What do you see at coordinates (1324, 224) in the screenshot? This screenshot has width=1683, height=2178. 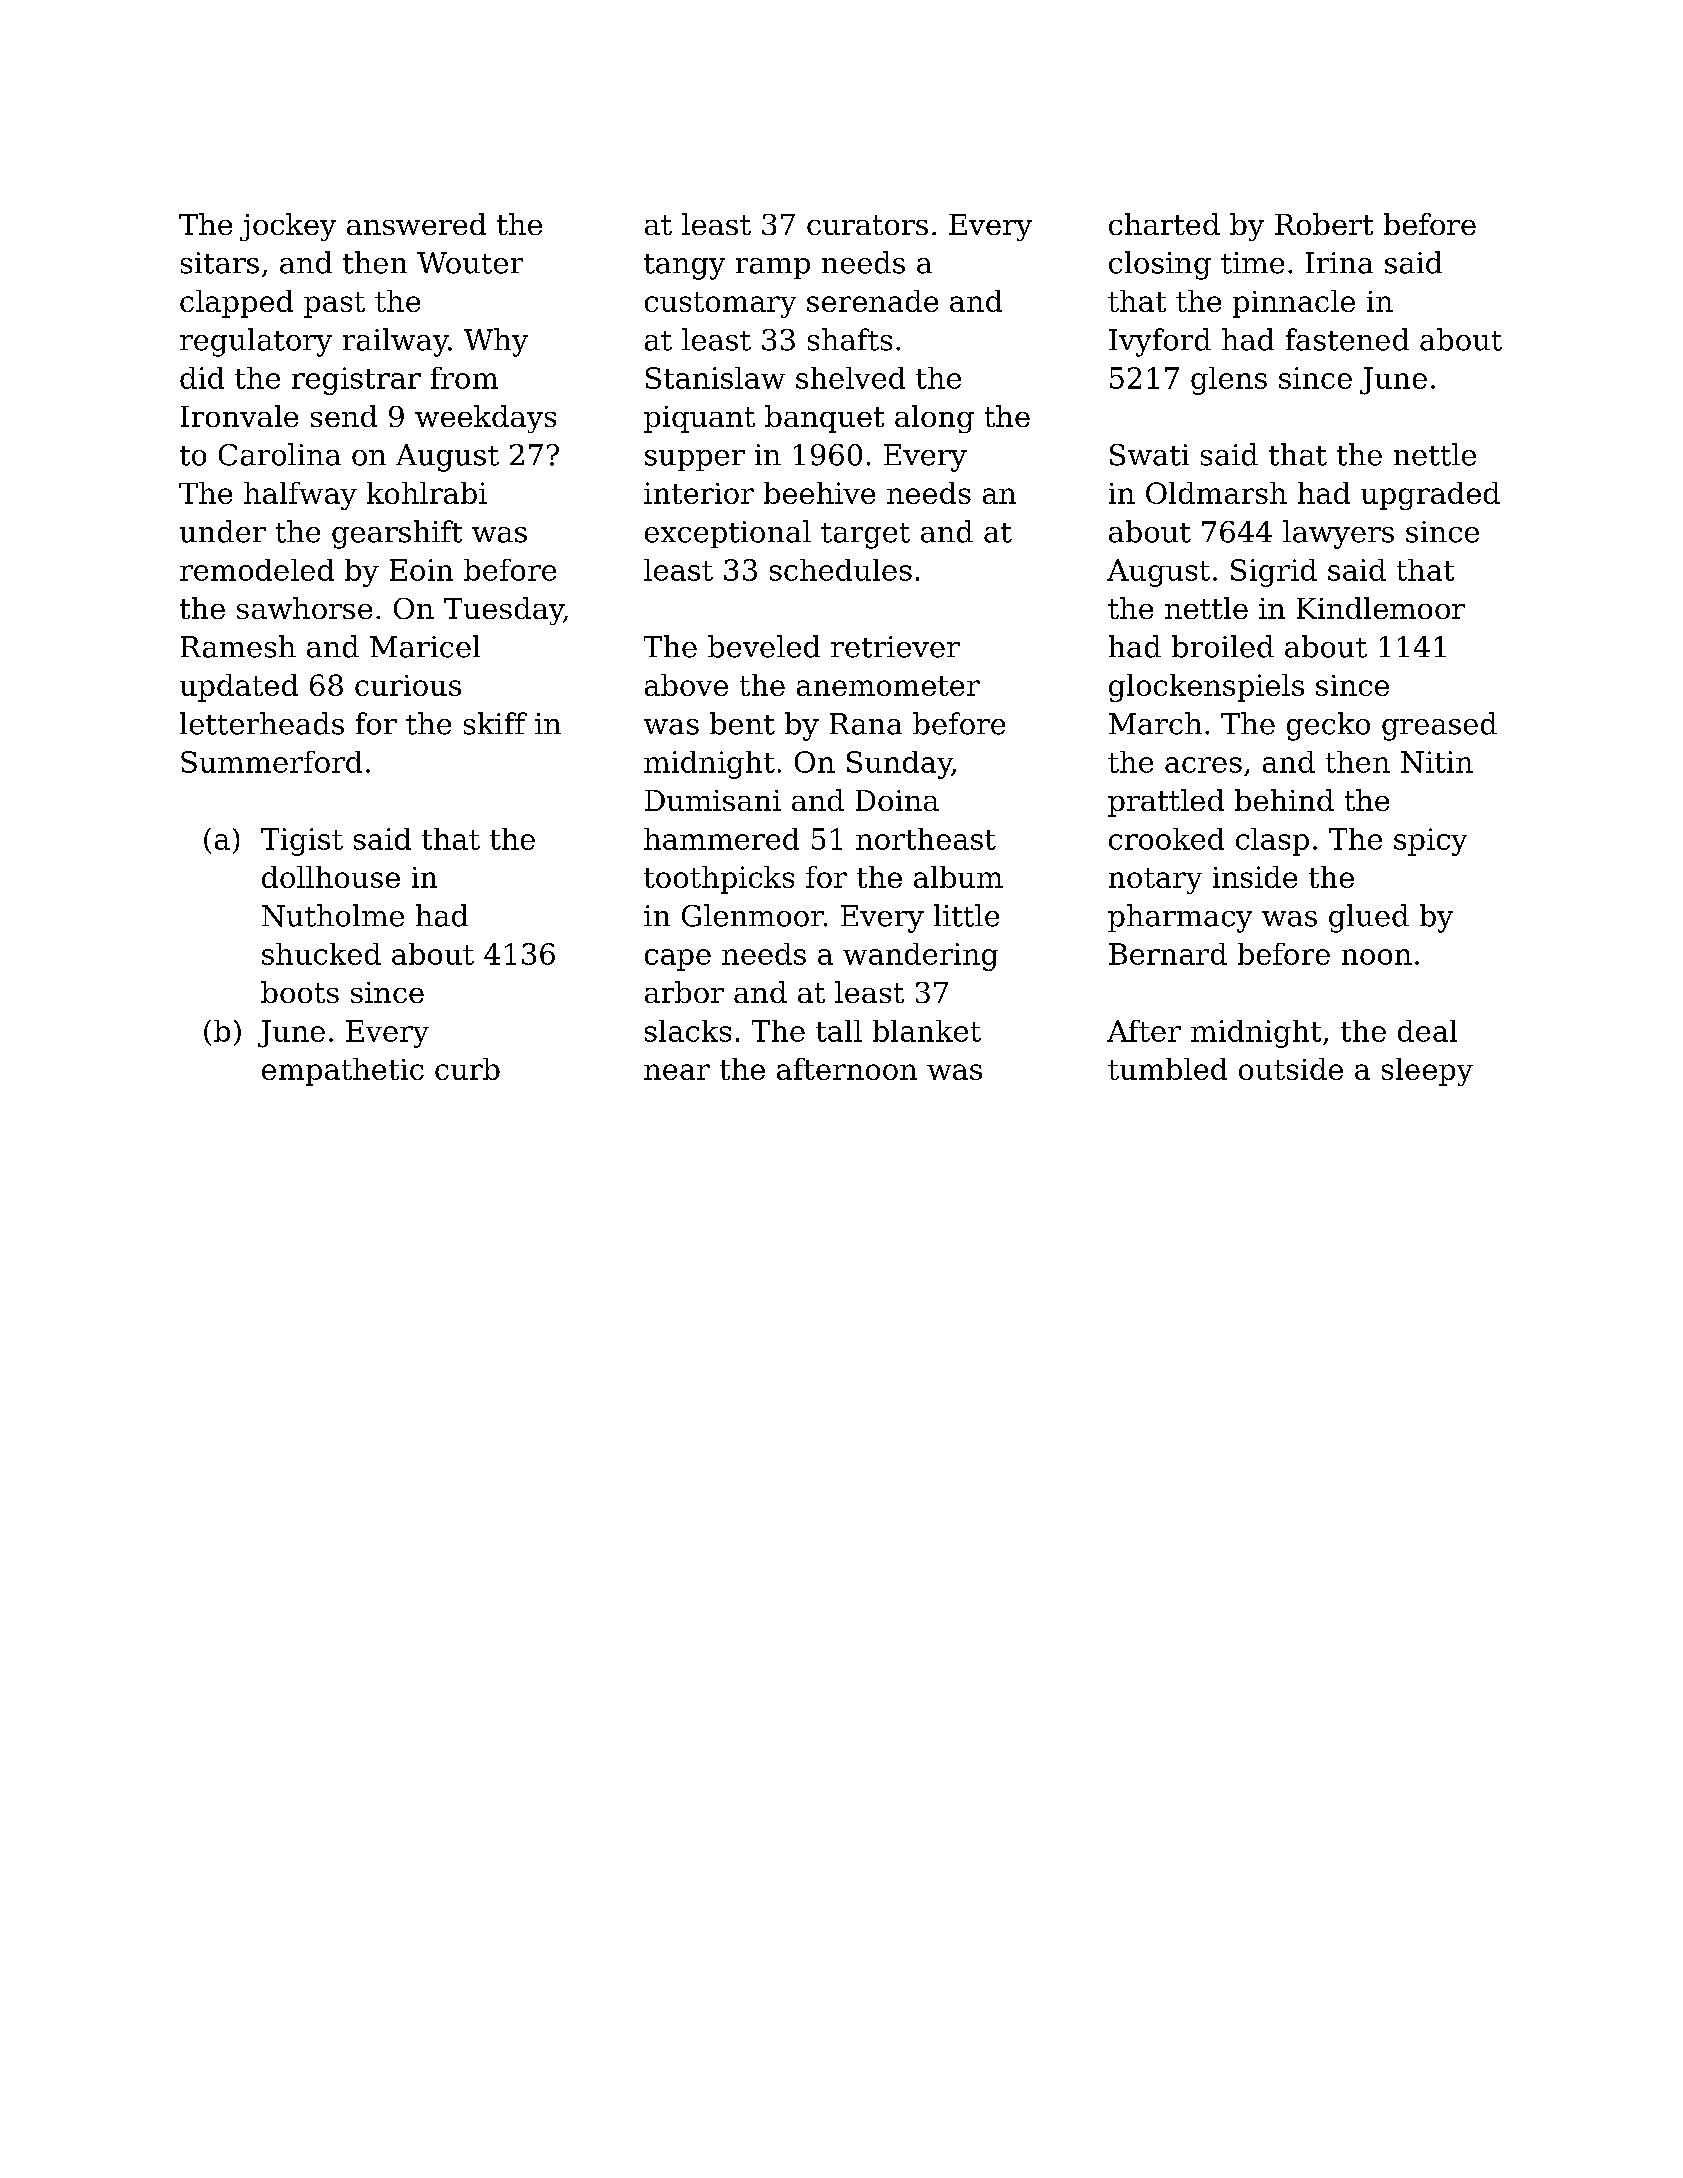 I see `Robert` at bounding box center [1324, 224].
